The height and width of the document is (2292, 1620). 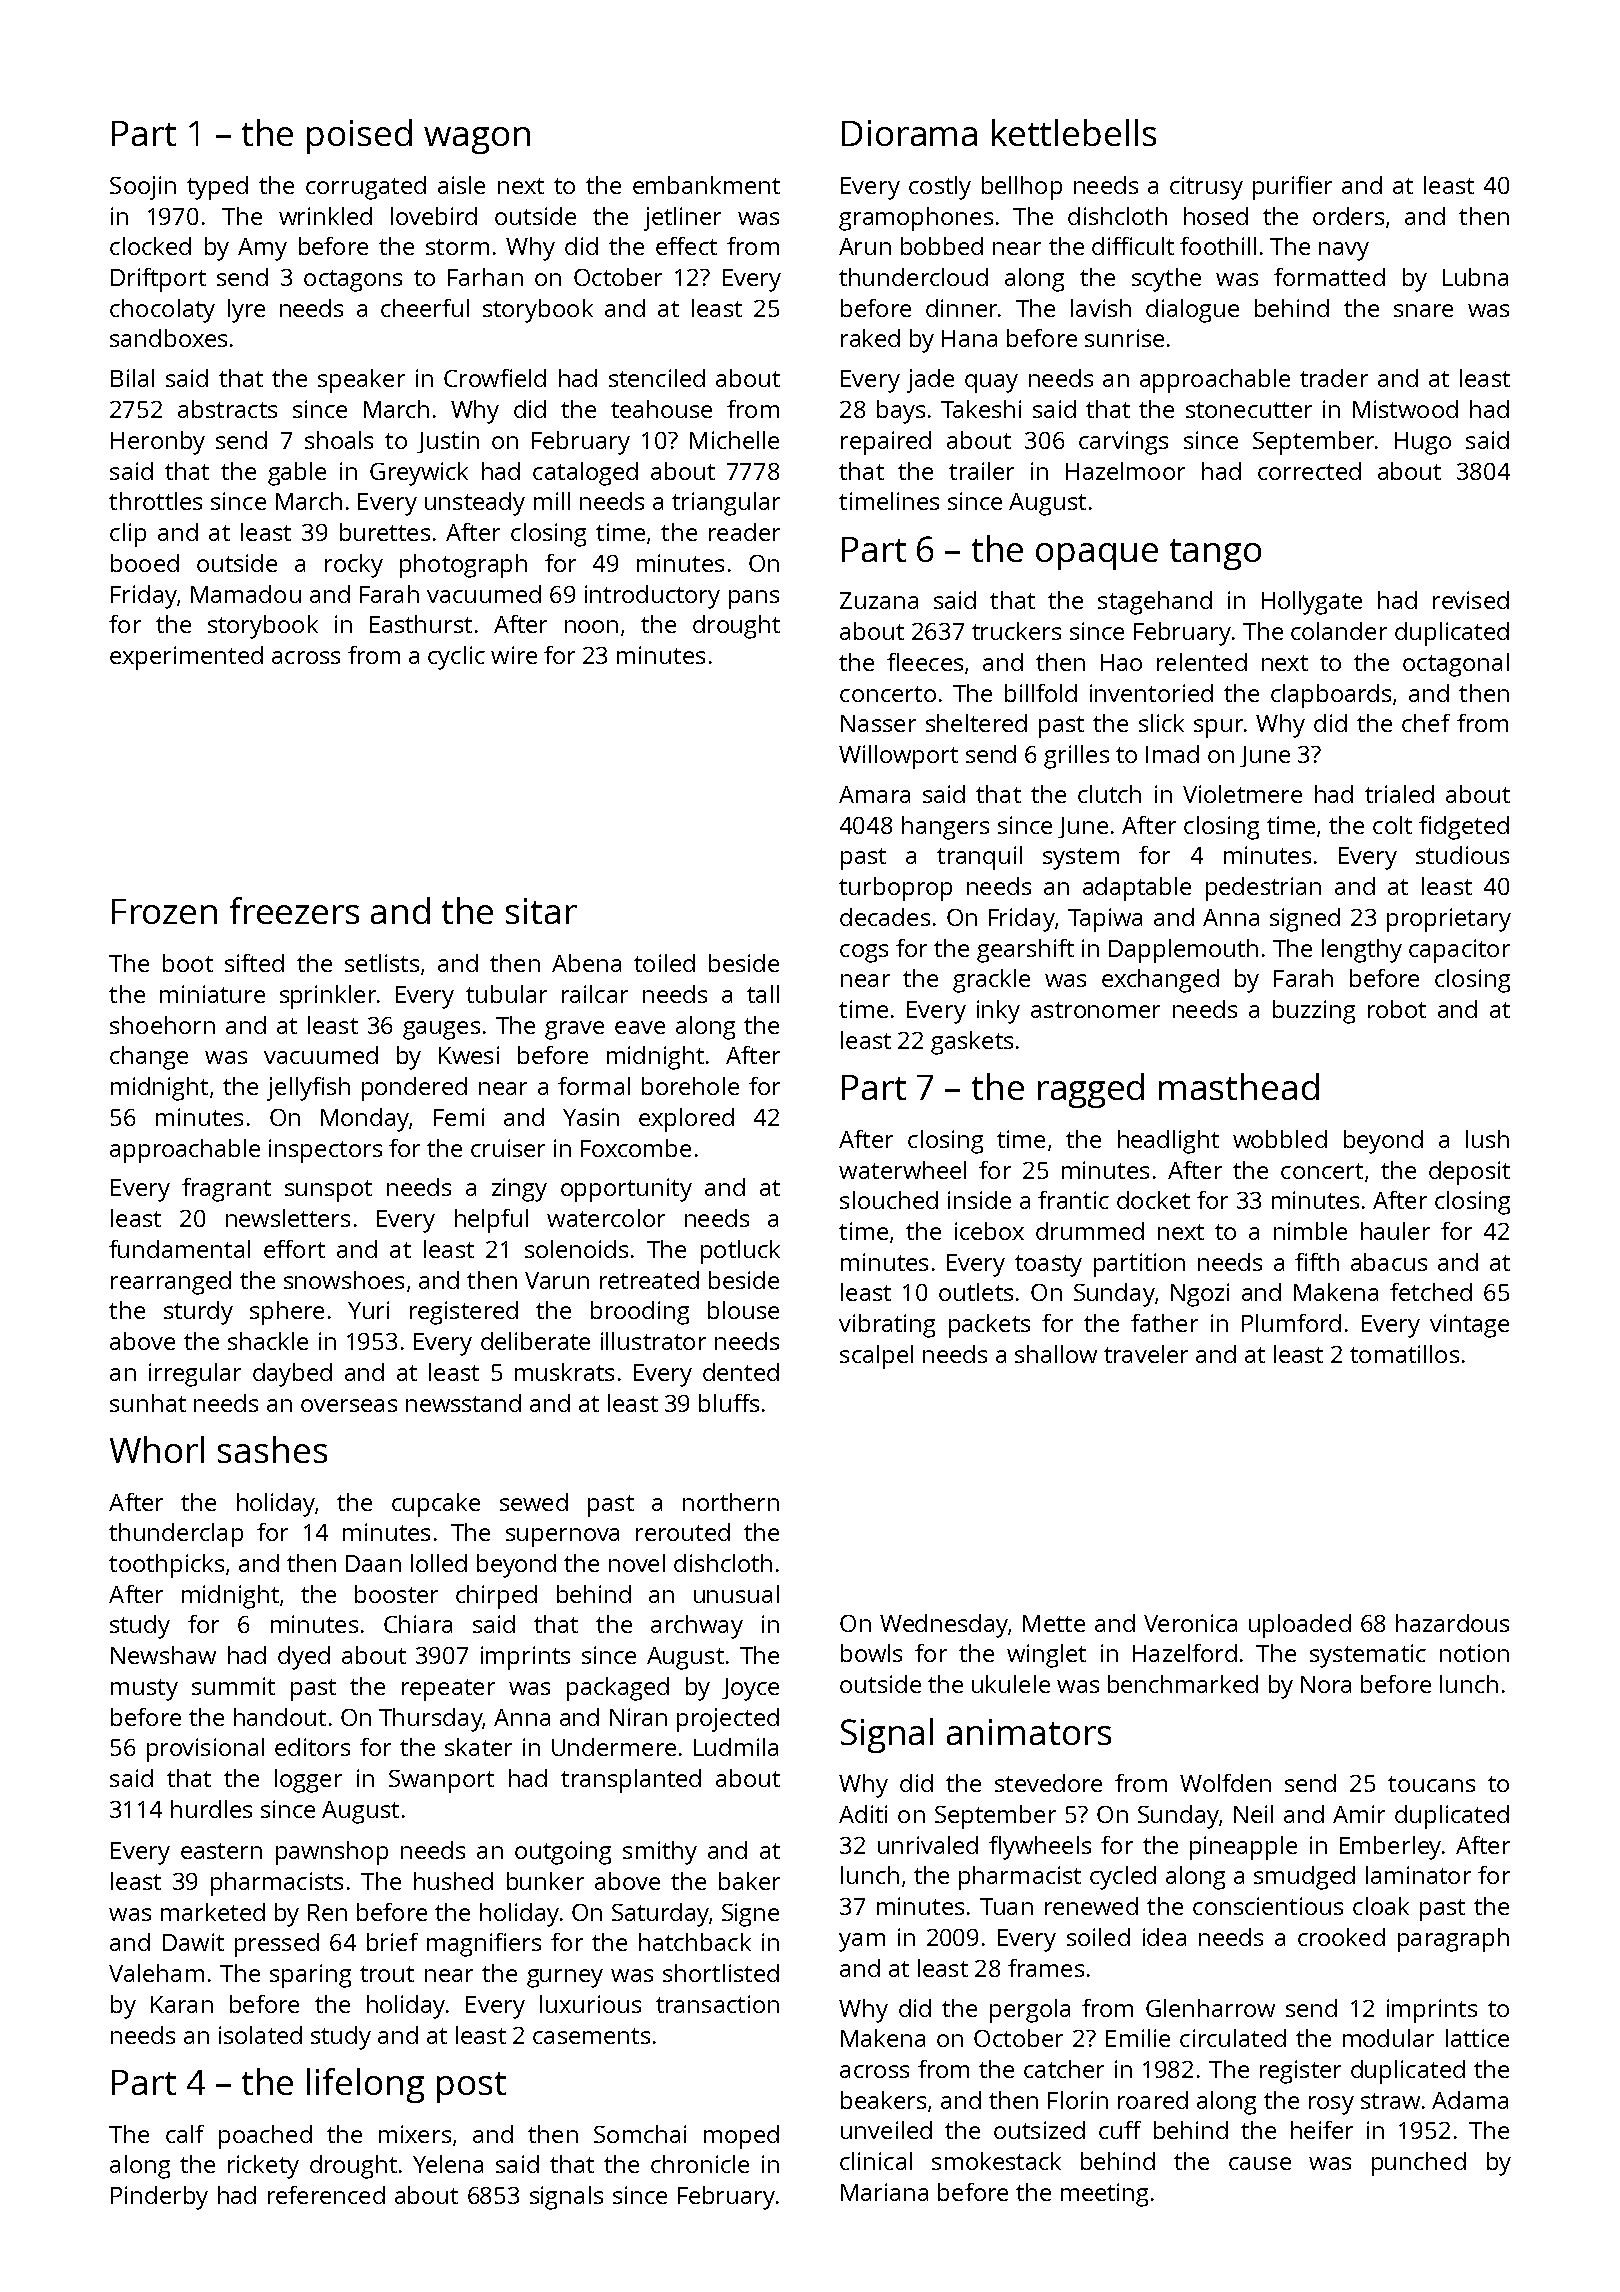 What do you see at coordinates (217, 188) in the document?
I see `typed` at bounding box center [217, 188].
